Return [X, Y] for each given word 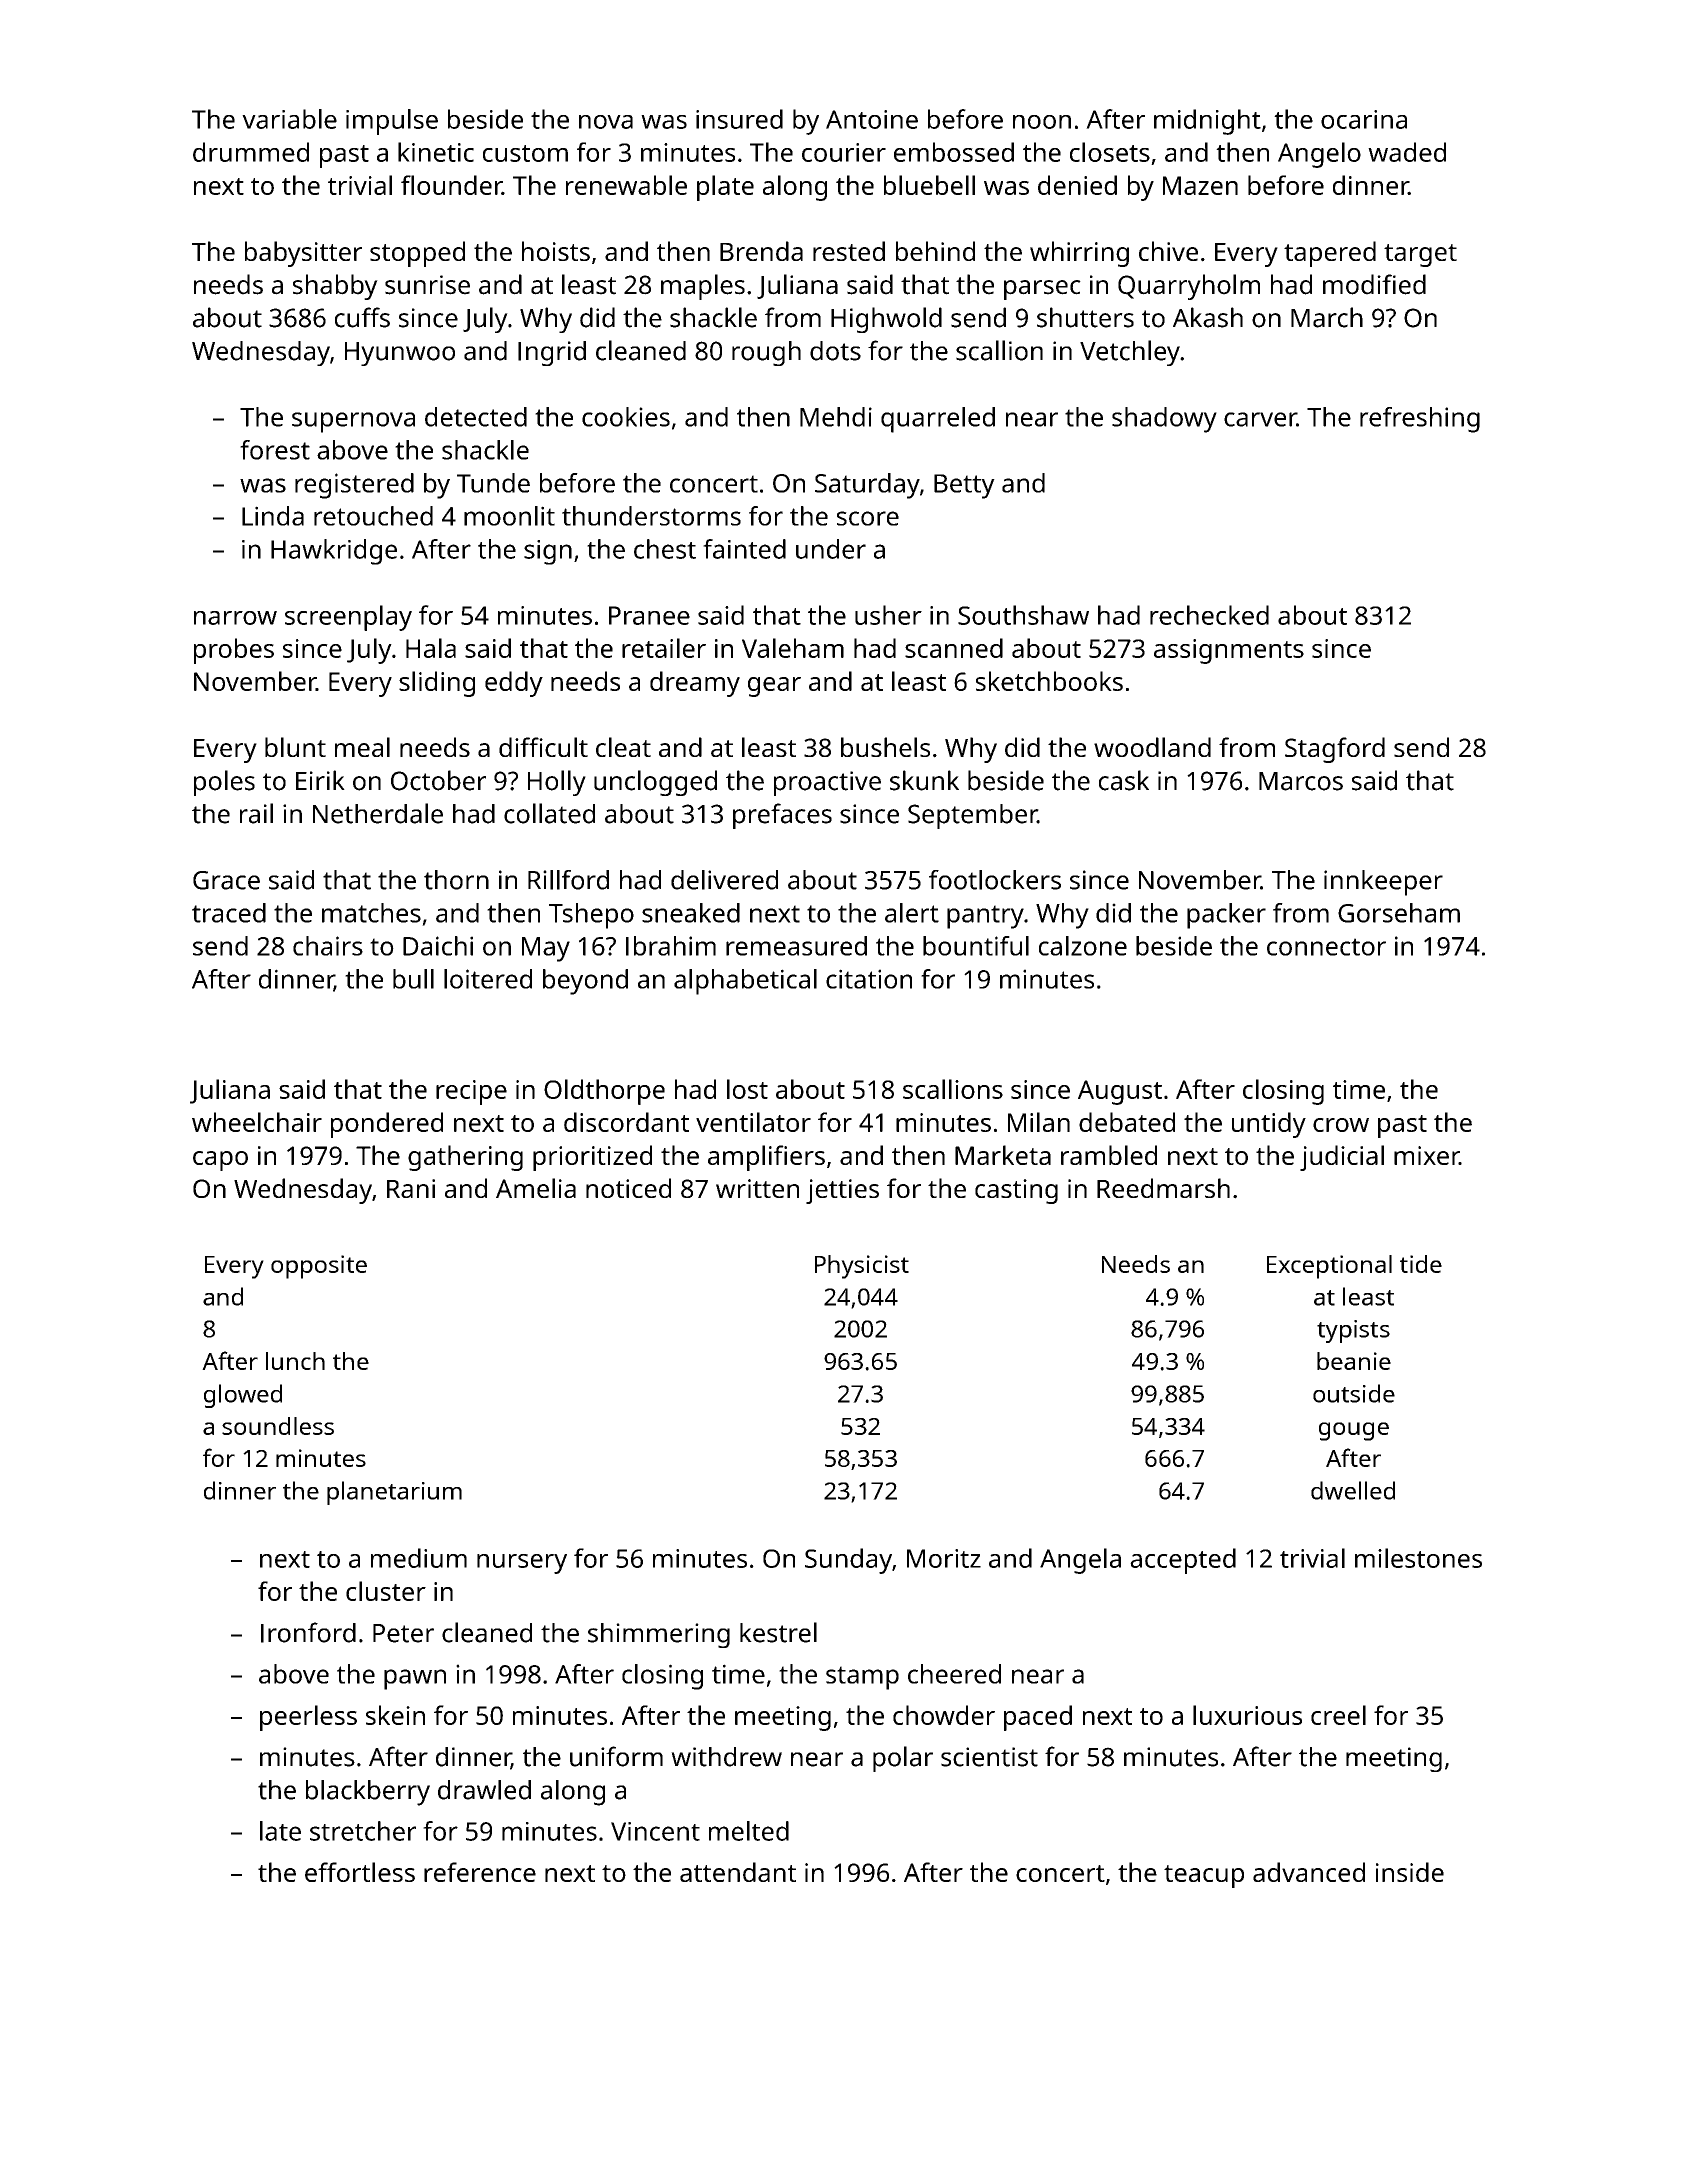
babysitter [303, 254]
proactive [827, 783]
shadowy [1164, 420]
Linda [273, 516]
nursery [522, 1564]
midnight [1207, 122]
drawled [484, 1790]
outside [1354, 1393]
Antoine [872, 119]
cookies [626, 417]
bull [413, 979]
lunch [295, 1361]
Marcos [1301, 781]
